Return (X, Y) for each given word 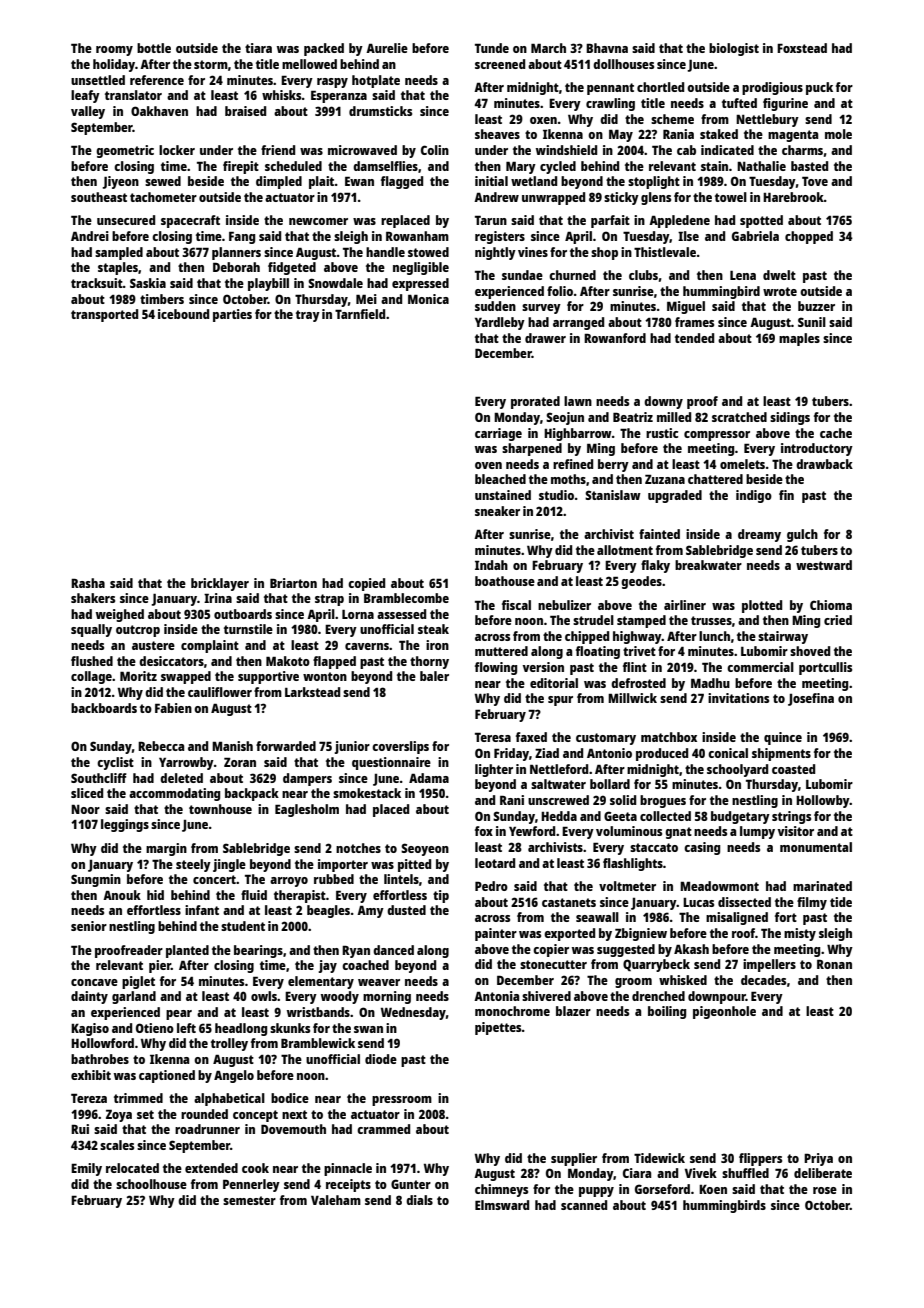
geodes (641, 582)
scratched (739, 417)
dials (419, 1200)
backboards (104, 708)
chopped (809, 237)
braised (245, 111)
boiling (667, 1012)
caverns (367, 646)
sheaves (497, 134)
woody (340, 997)
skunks (290, 1028)
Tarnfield (360, 314)
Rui (80, 1129)
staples (118, 268)
